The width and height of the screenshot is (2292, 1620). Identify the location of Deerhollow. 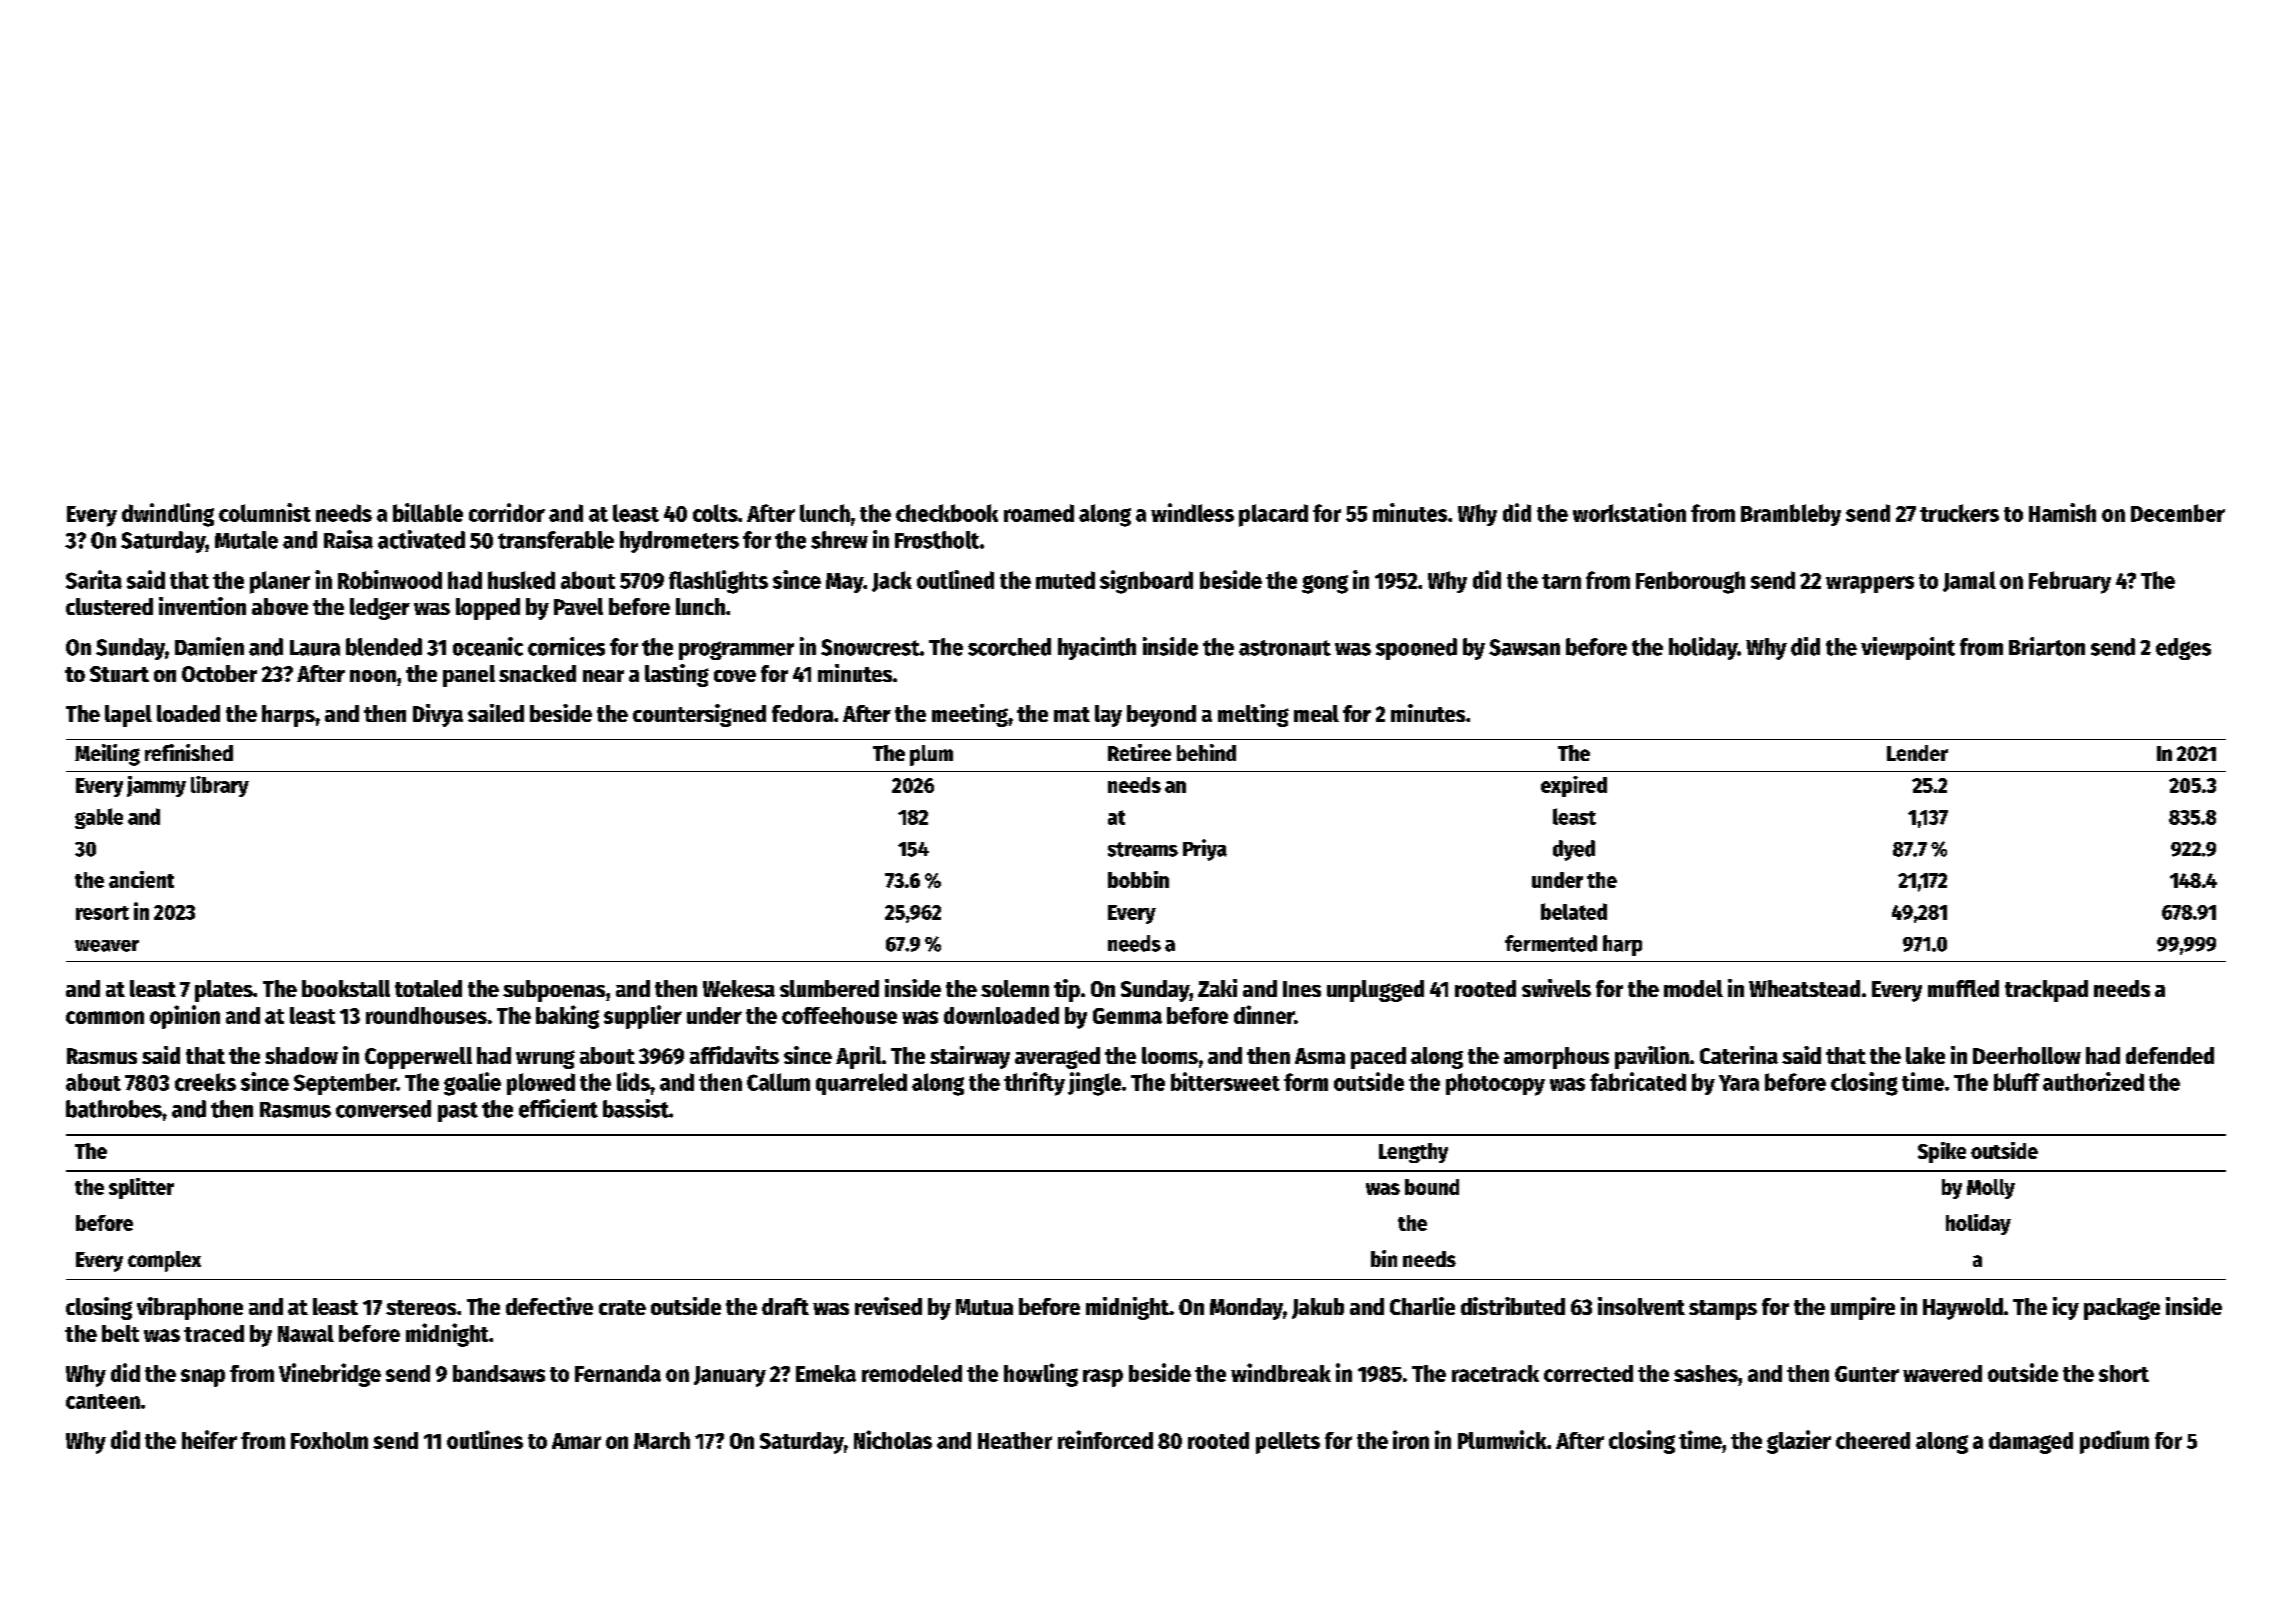
(2027, 1055).
